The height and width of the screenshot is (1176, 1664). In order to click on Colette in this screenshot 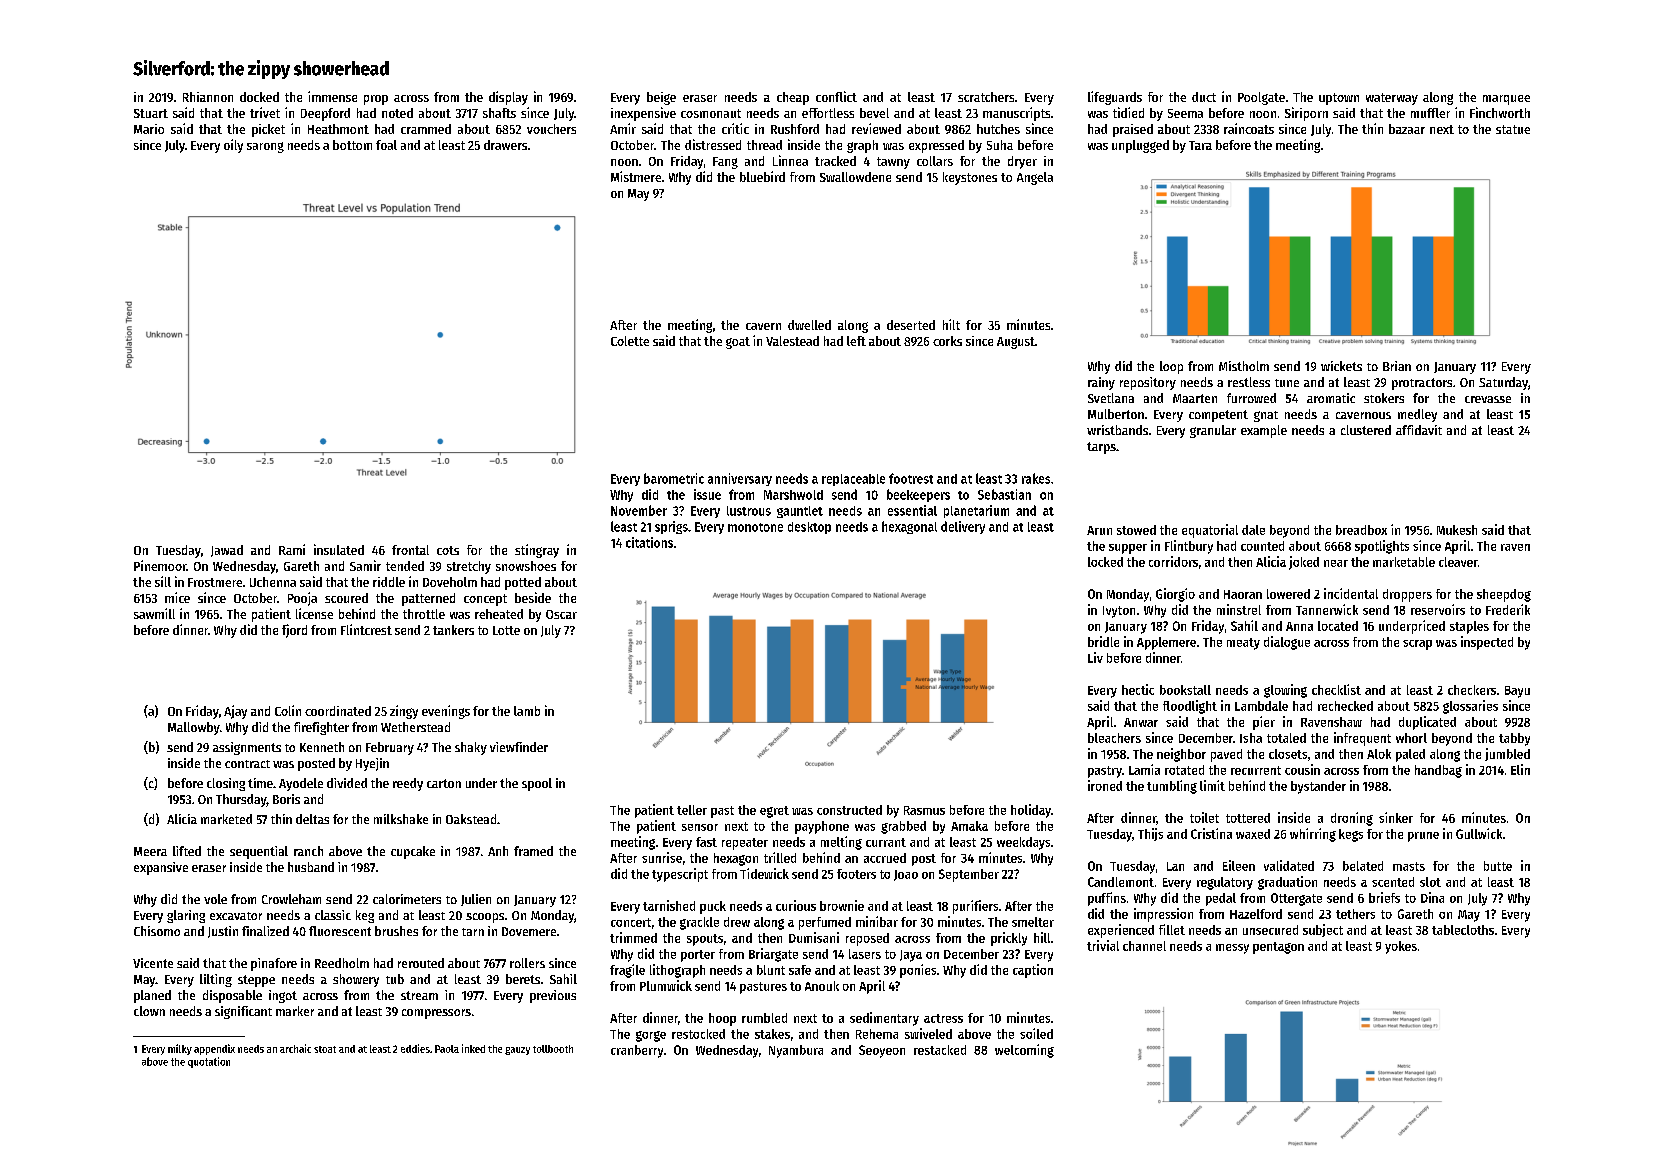, I will do `click(630, 341)`.
